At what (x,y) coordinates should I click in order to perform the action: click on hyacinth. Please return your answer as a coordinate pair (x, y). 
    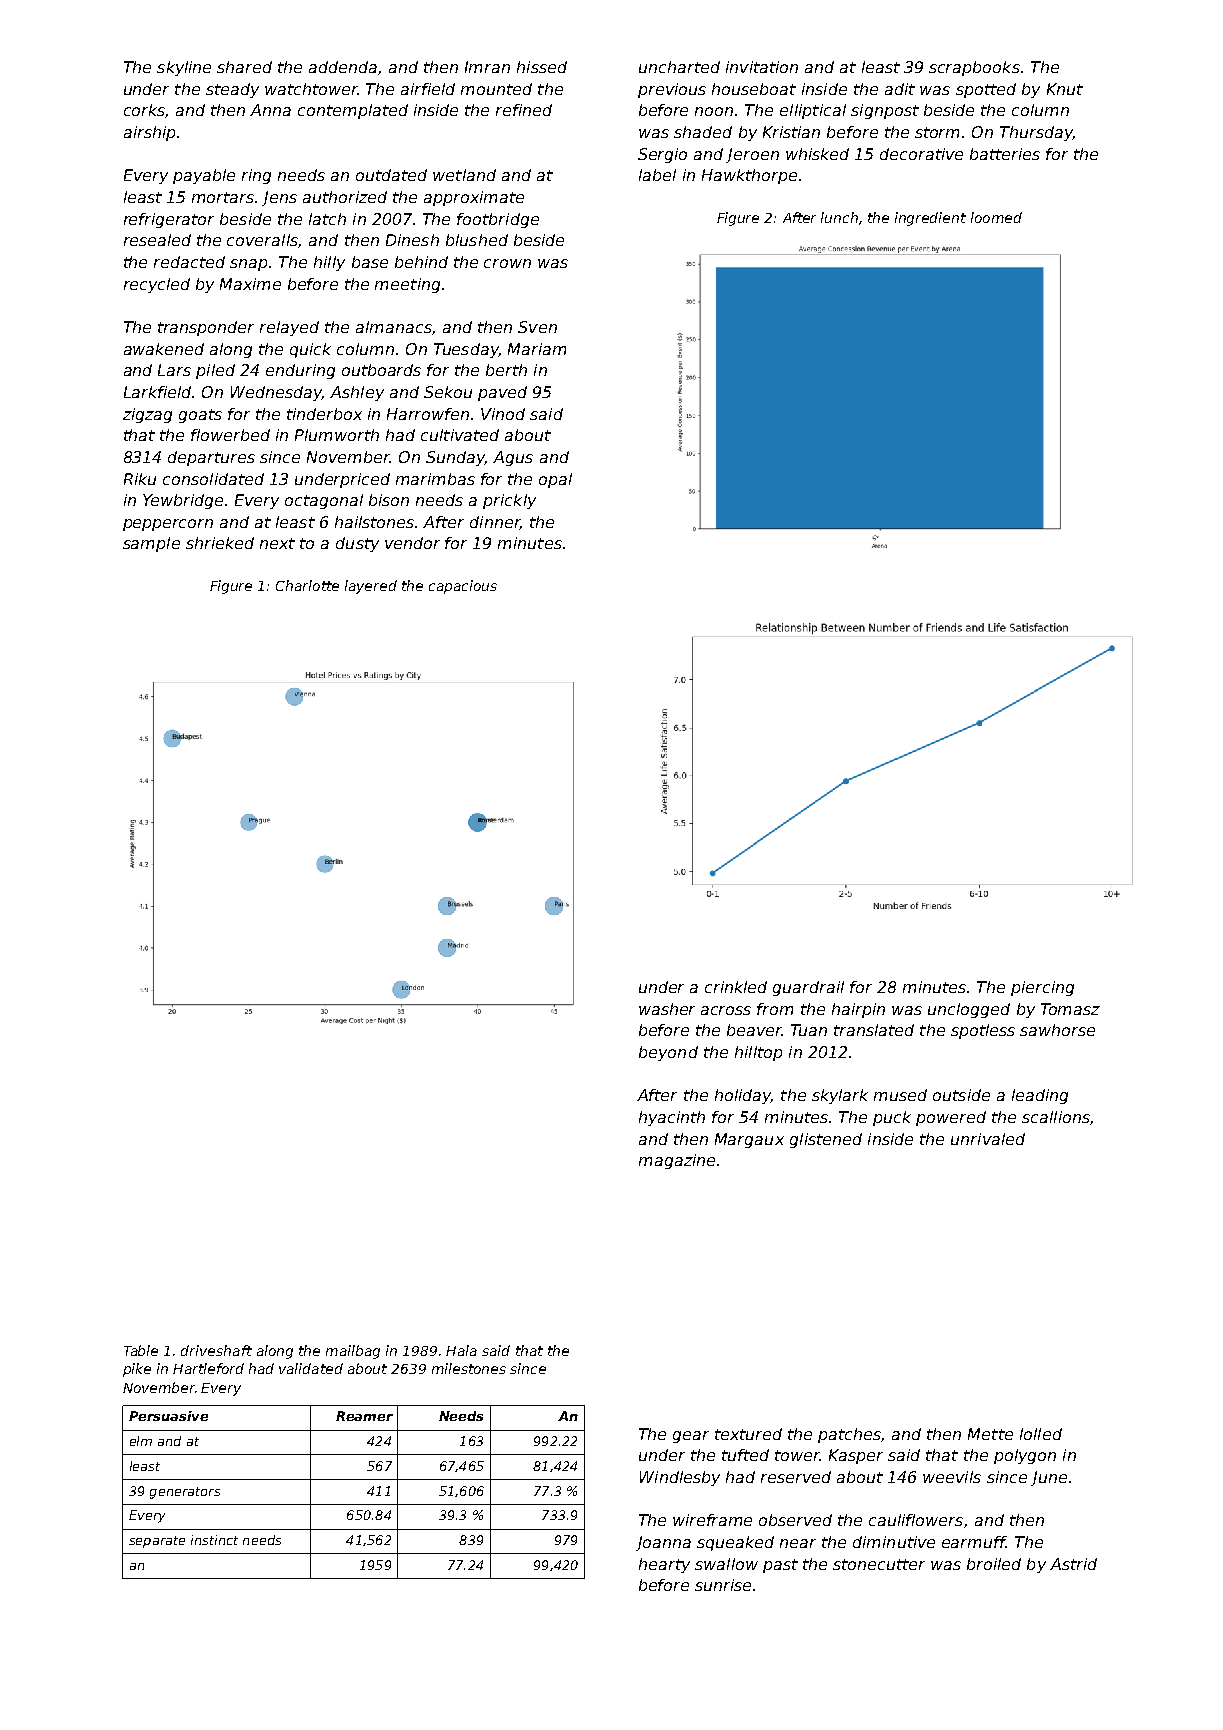
    Looking at the image, I should click on (672, 1118).
